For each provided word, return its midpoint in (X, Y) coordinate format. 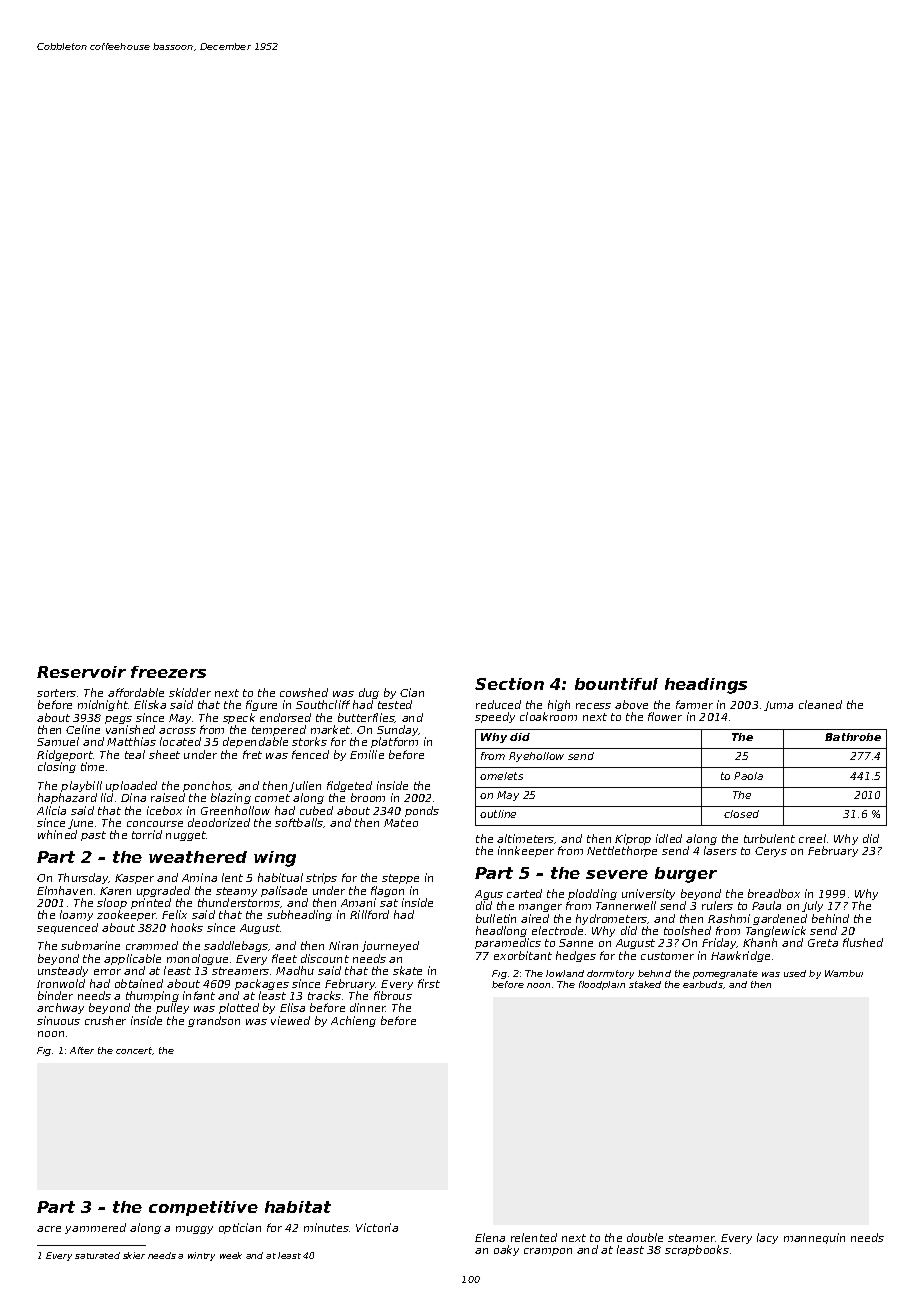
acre (49, 1229)
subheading (299, 915)
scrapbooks (697, 1250)
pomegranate (725, 974)
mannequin (814, 1238)
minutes (326, 1227)
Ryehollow (536, 757)
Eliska (150, 704)
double (645, 1237)
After (82, 1050)
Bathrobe (853, 737)
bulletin (496, 918)
